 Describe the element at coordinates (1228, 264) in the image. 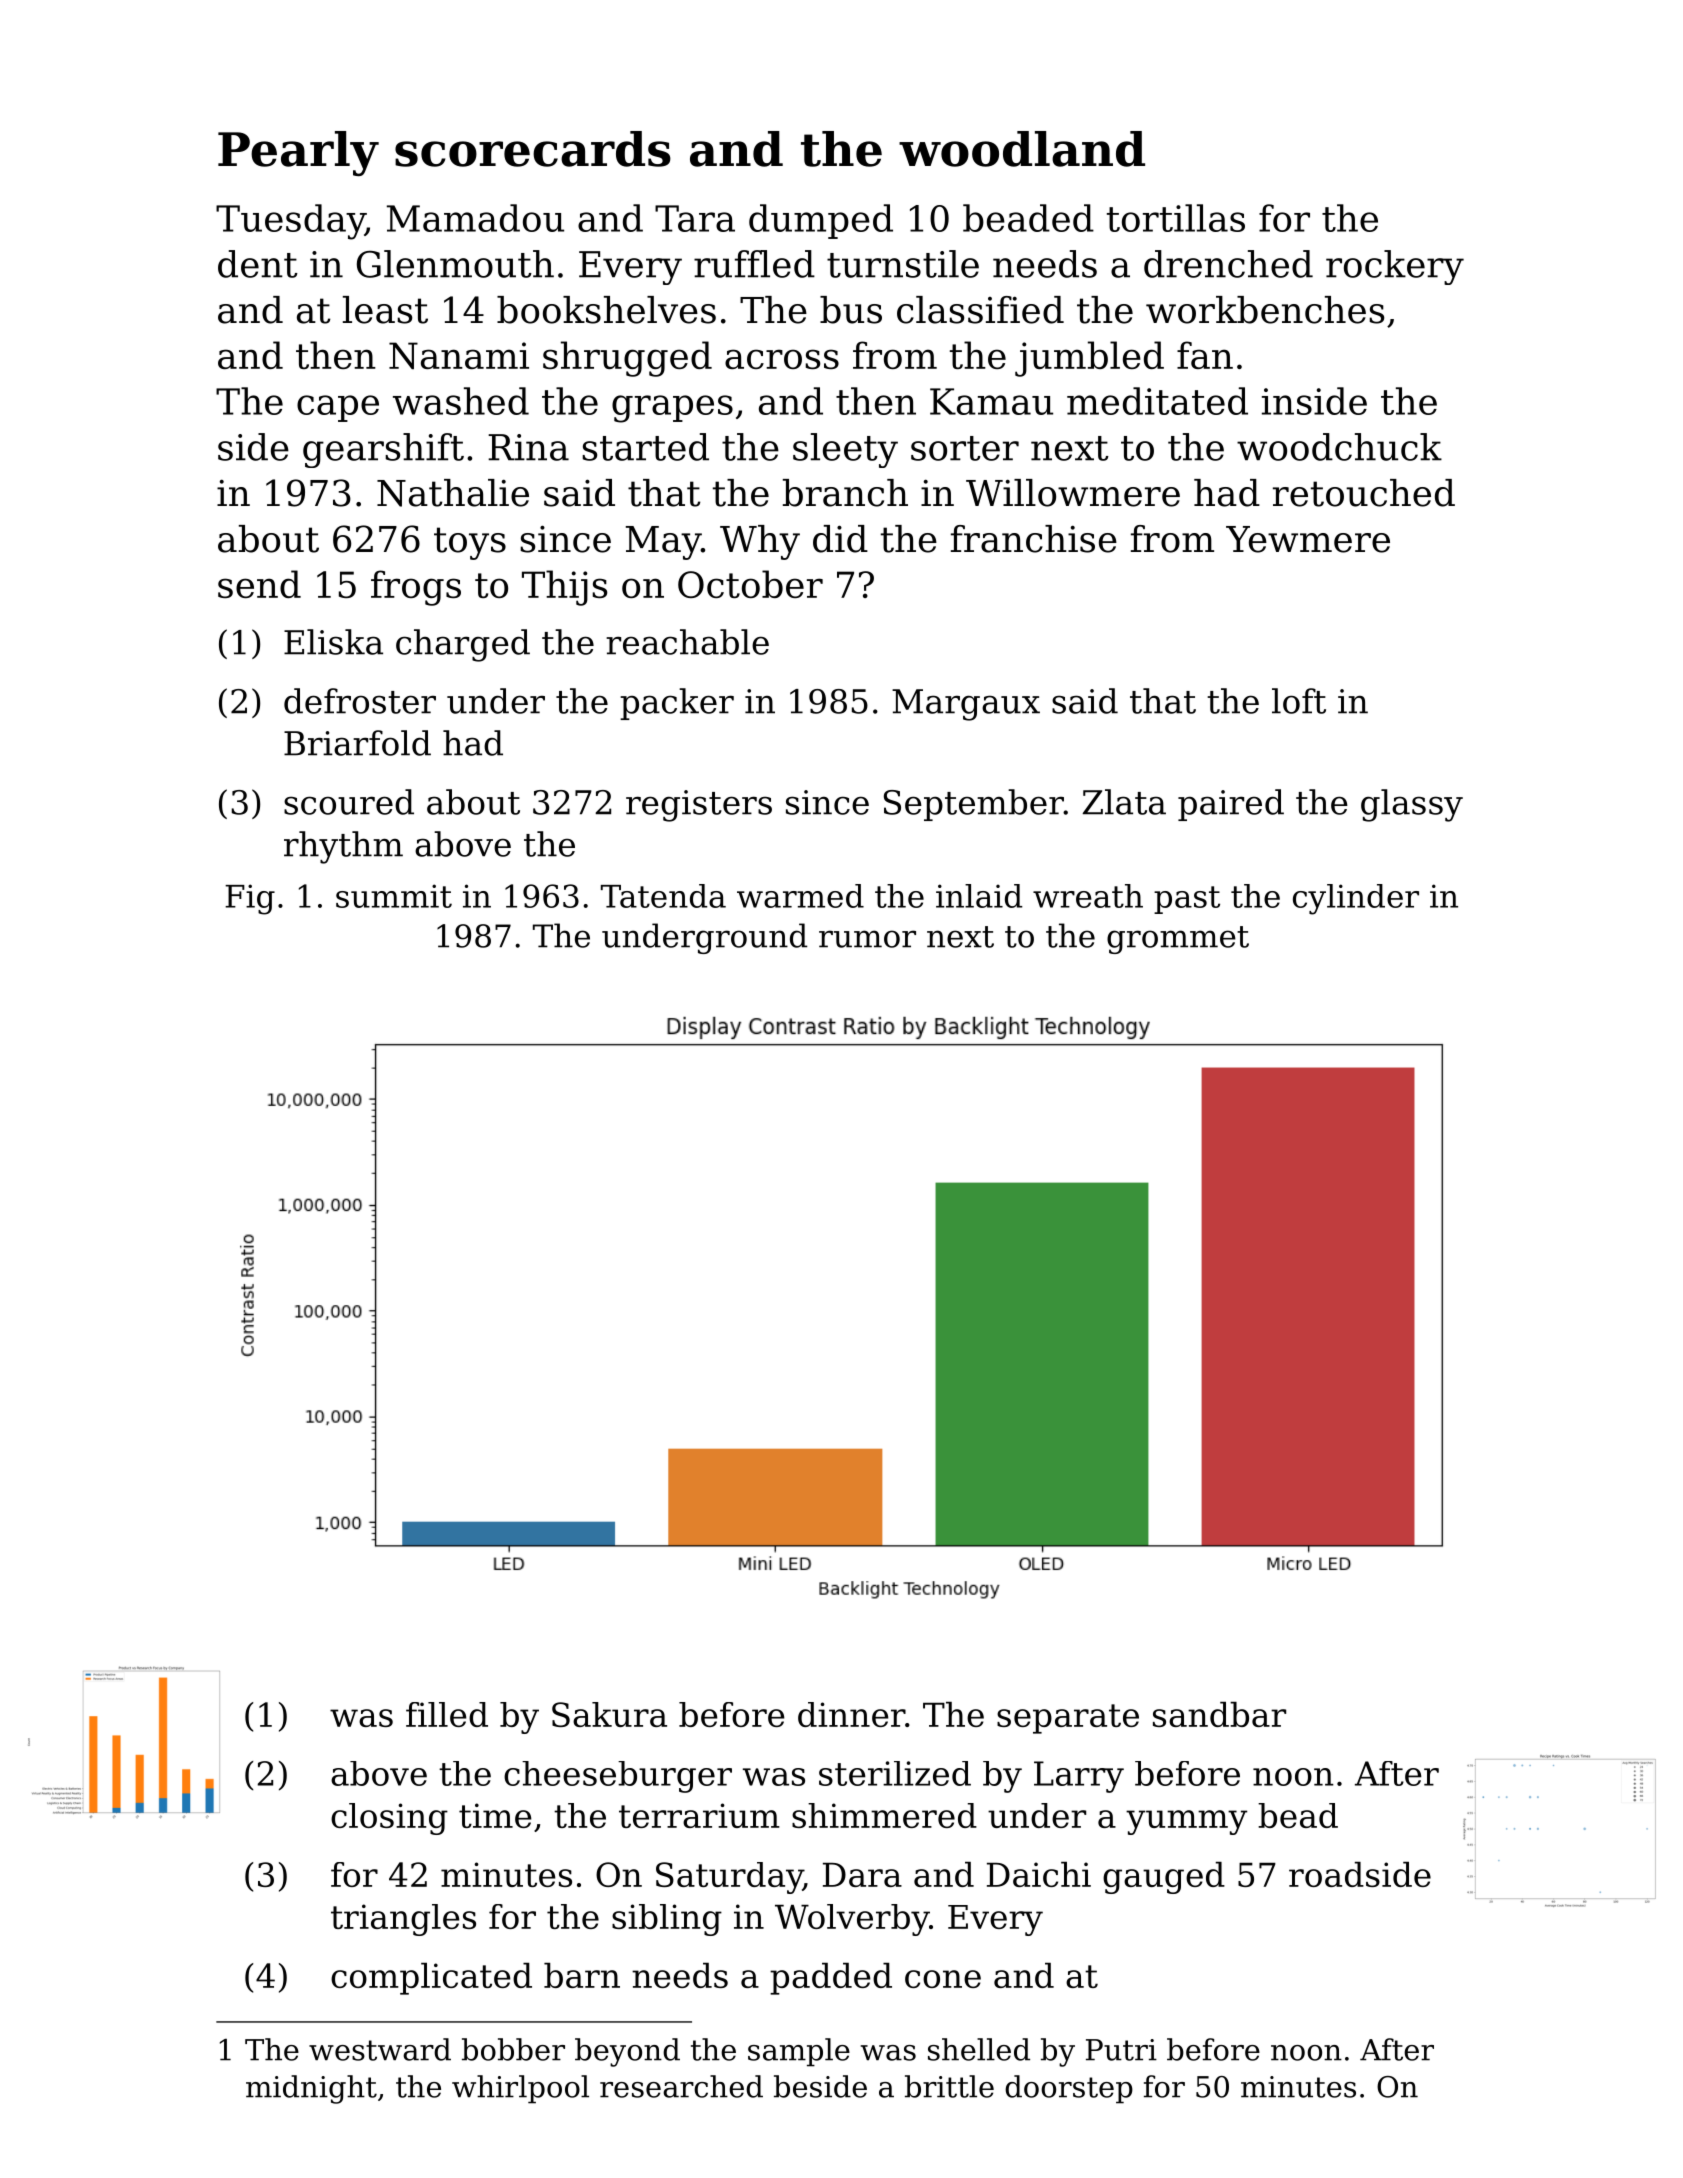

I see `drenched` at that location.
